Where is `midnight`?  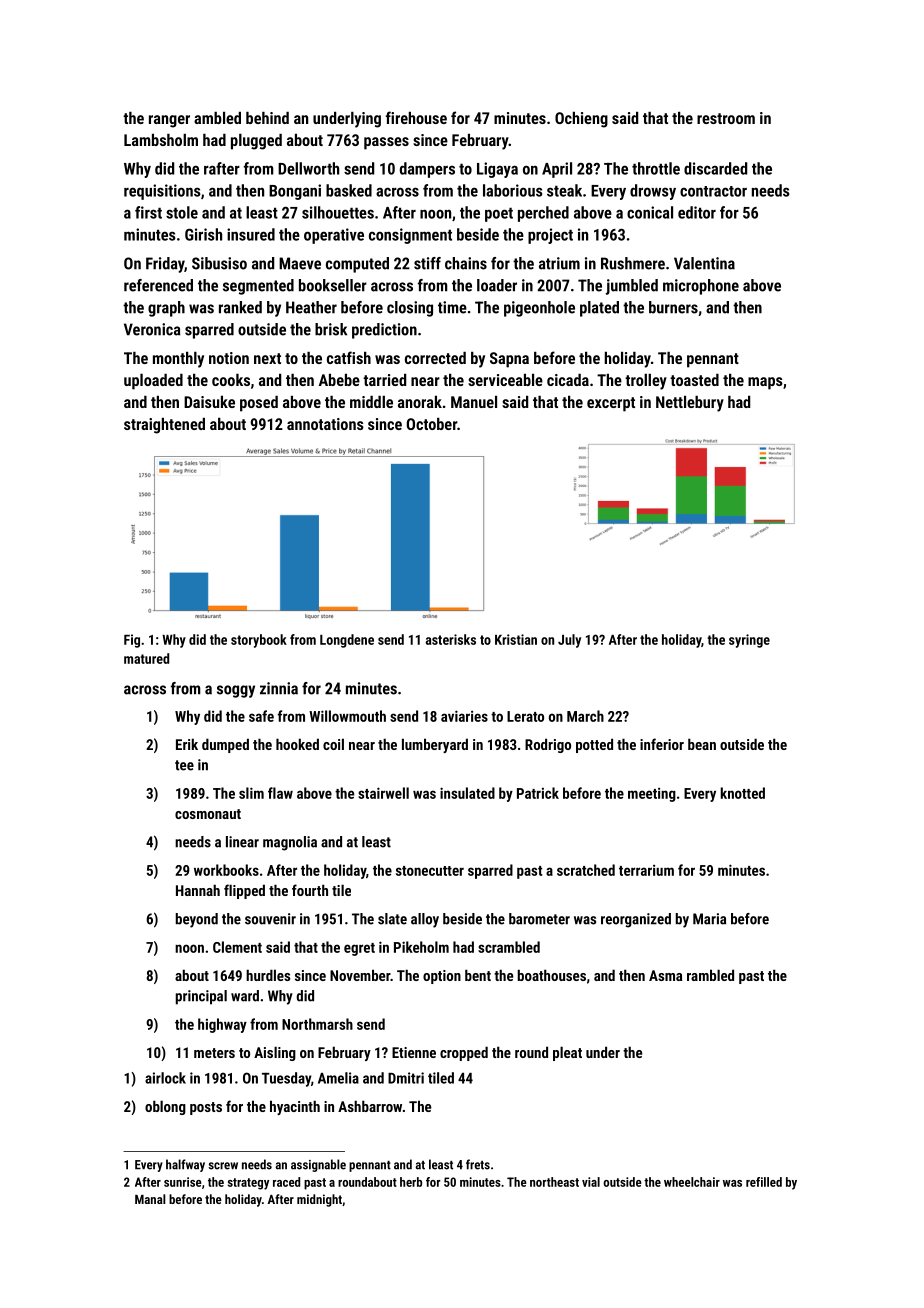
midnight is located at coordinates (319, 1200).
